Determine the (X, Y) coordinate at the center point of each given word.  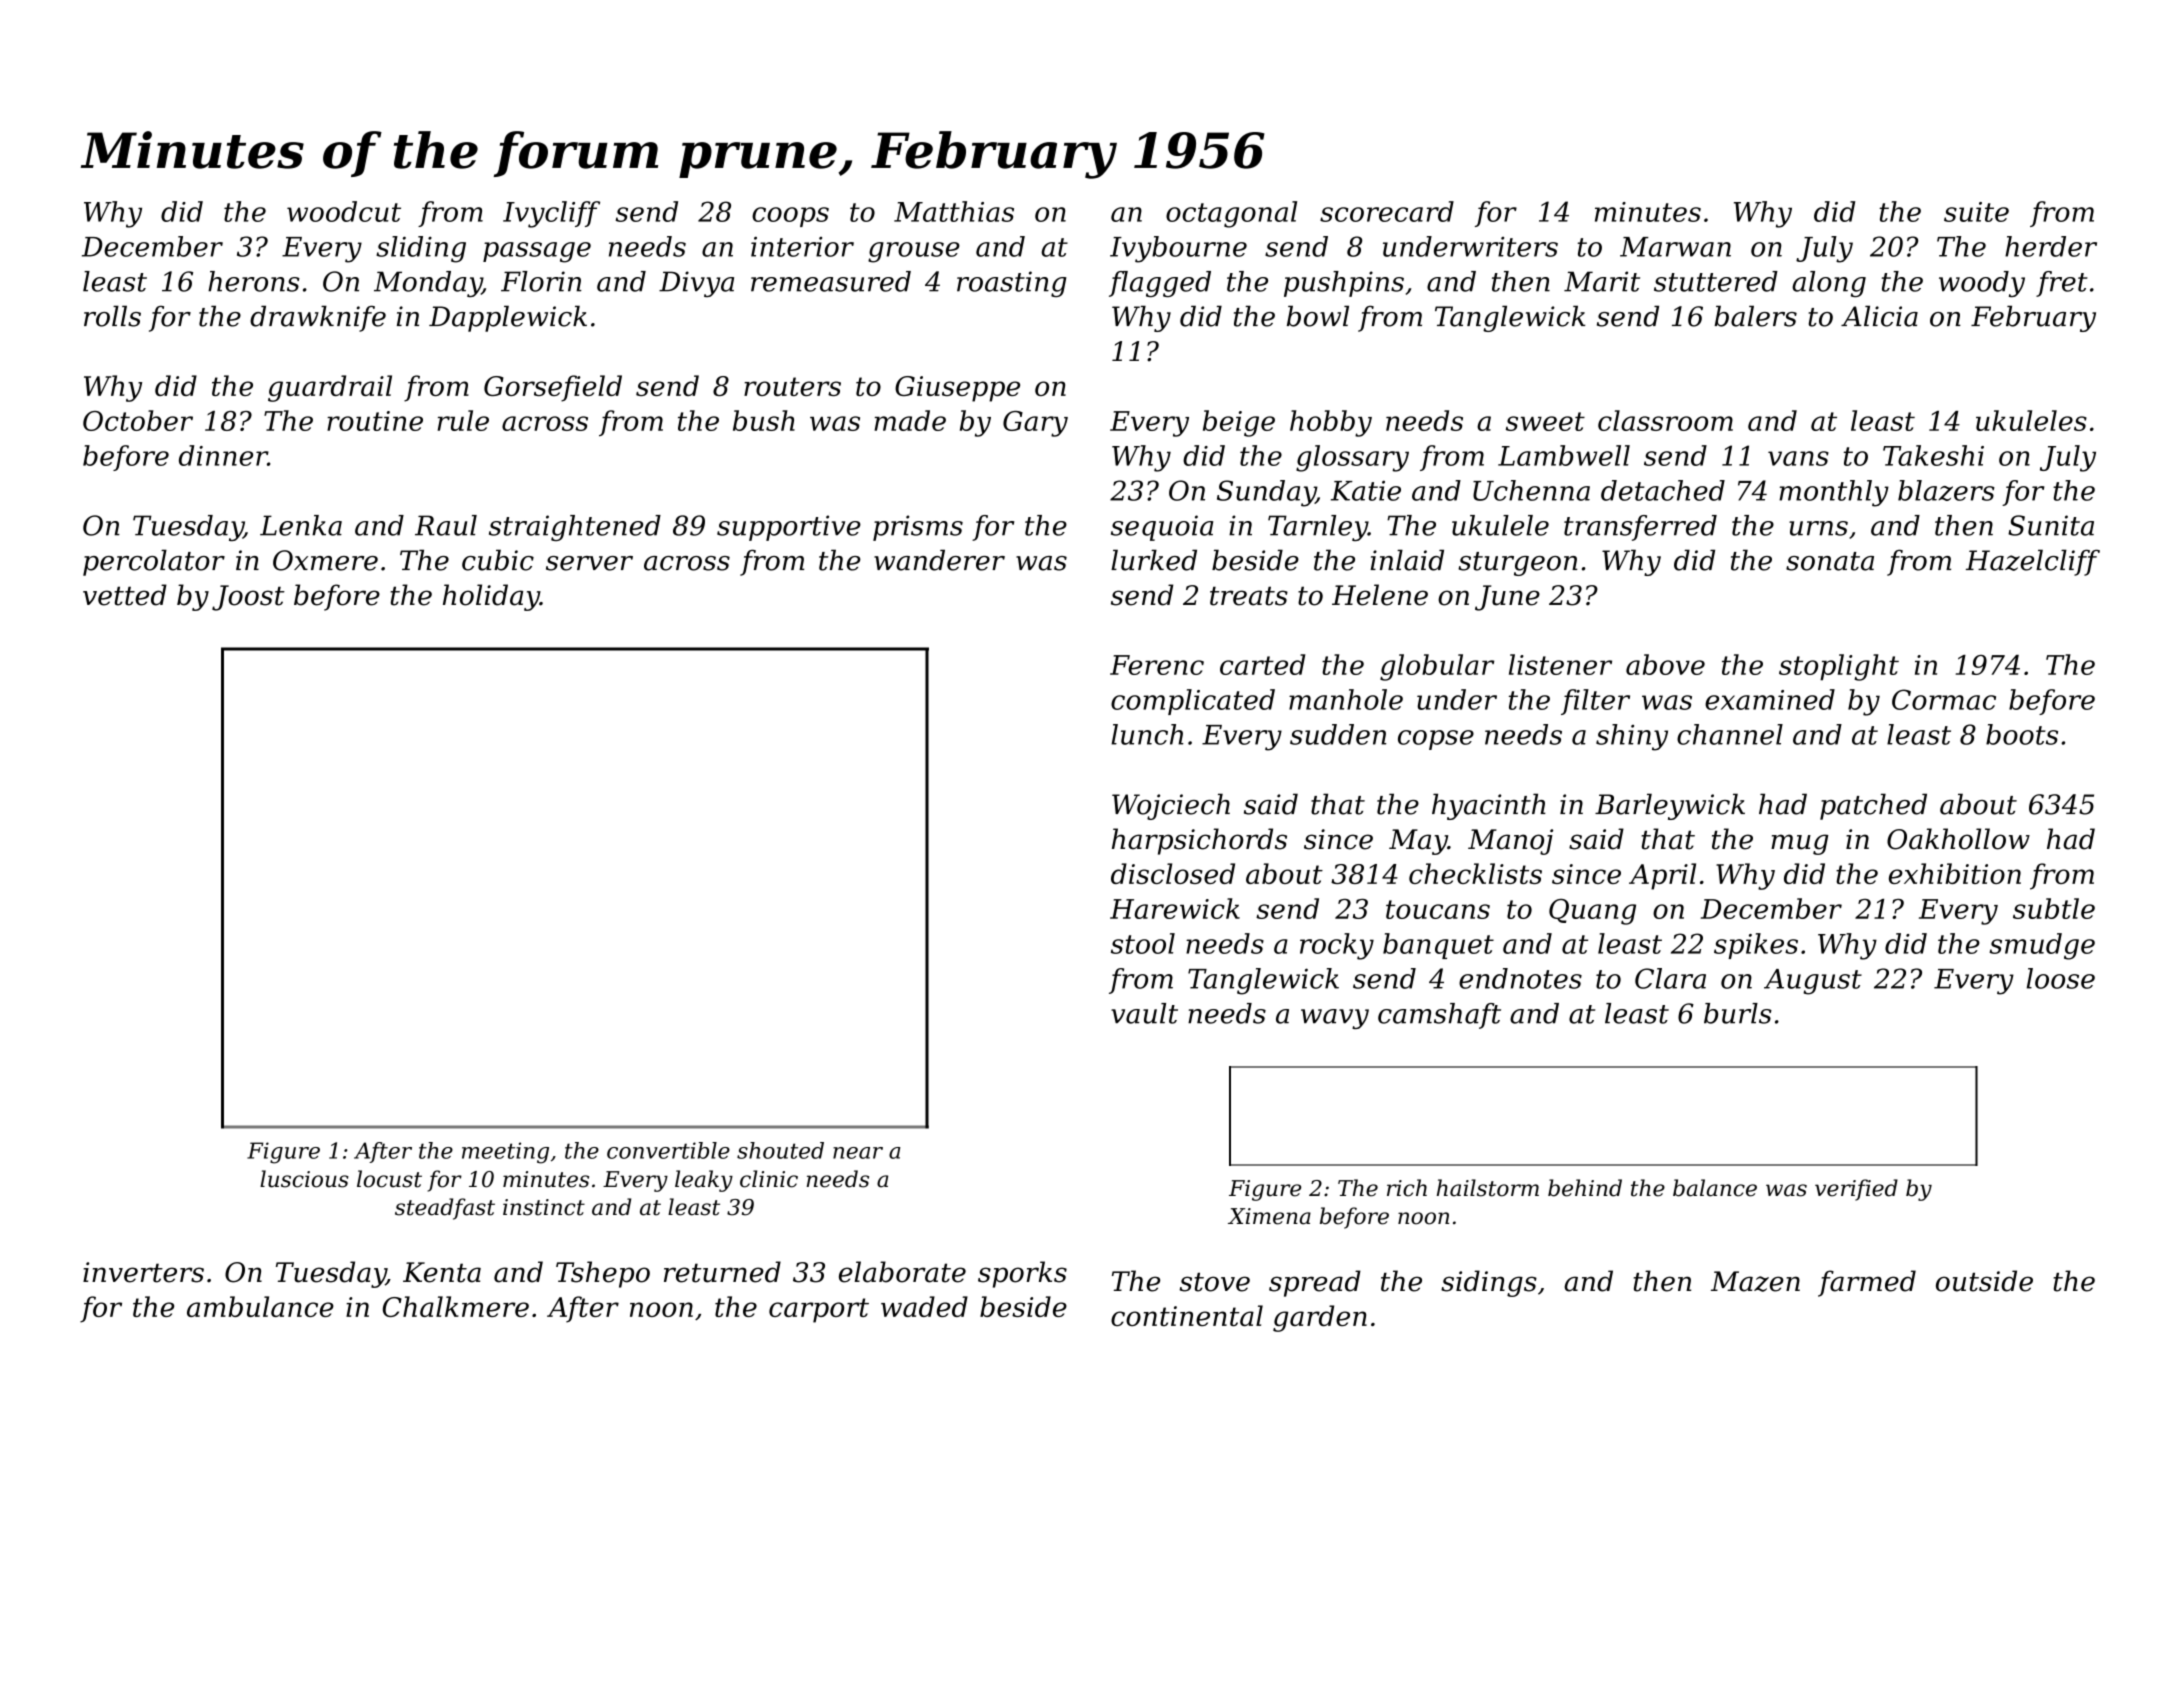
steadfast (445, 1209)
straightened (575, 528)
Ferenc (1157, 665)
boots (2022, 734)
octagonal (1231, 214)
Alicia (1879, 316)
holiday (491, 597)
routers (792, 386)
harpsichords (1199, 841)
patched (1873, 806)
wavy (1335, 1019)
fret (2062, 284)
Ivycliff (551, 214)
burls (1738, 1013)
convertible (668, 1150)
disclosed (1173, 873)
